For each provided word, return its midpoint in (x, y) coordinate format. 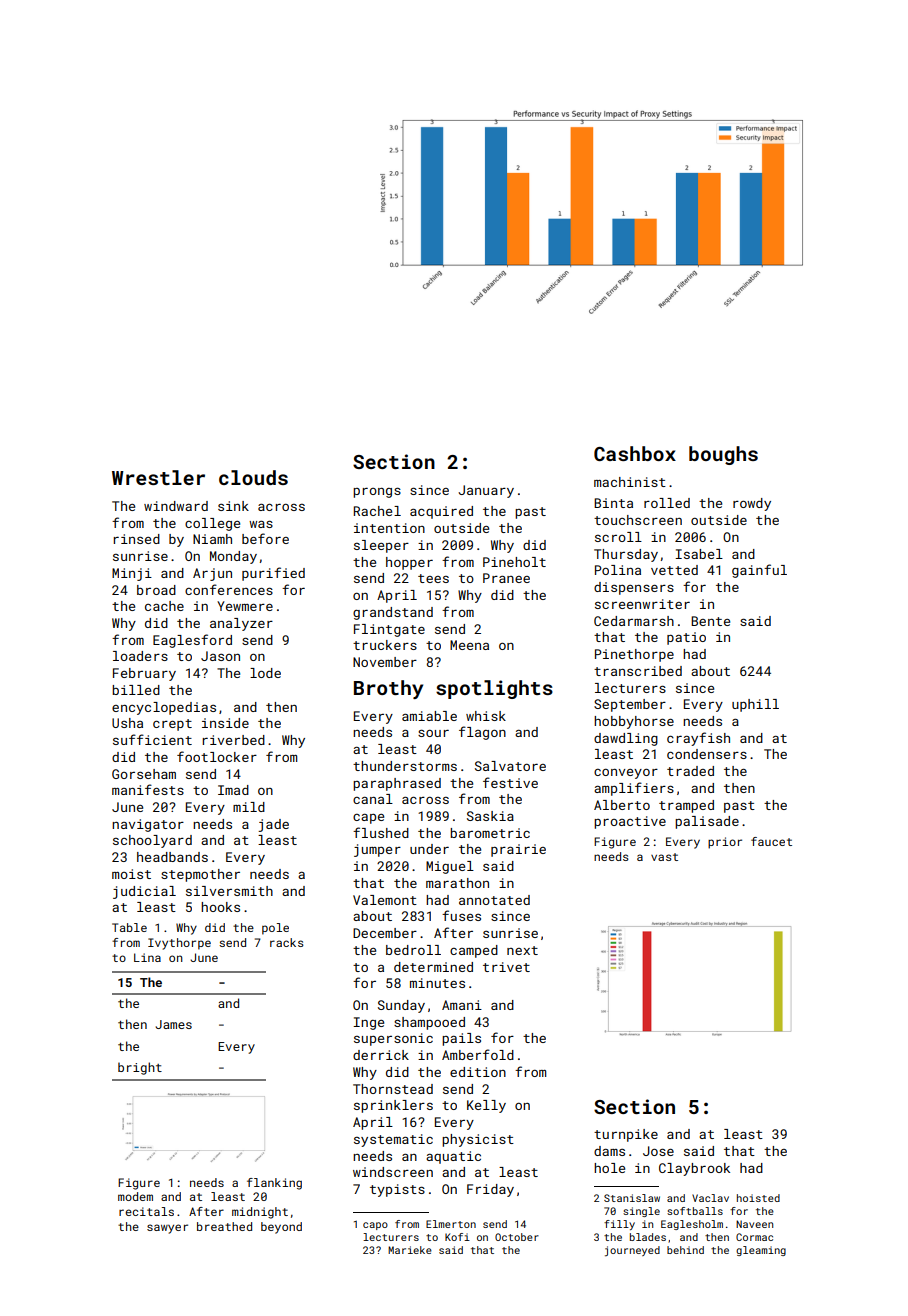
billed (136, 690)
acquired (441, 512)
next (522, 950)
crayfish (698, 739)
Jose (658, 1151)
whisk (486, 716)
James (174, 1024)
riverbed (234, 740)
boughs (723, 455)
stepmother (200, 875)
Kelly (486, 1106)
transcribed (638, 671)
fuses (461, 915)
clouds (253, 477)
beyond (281, 1228)
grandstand (393, 613)
